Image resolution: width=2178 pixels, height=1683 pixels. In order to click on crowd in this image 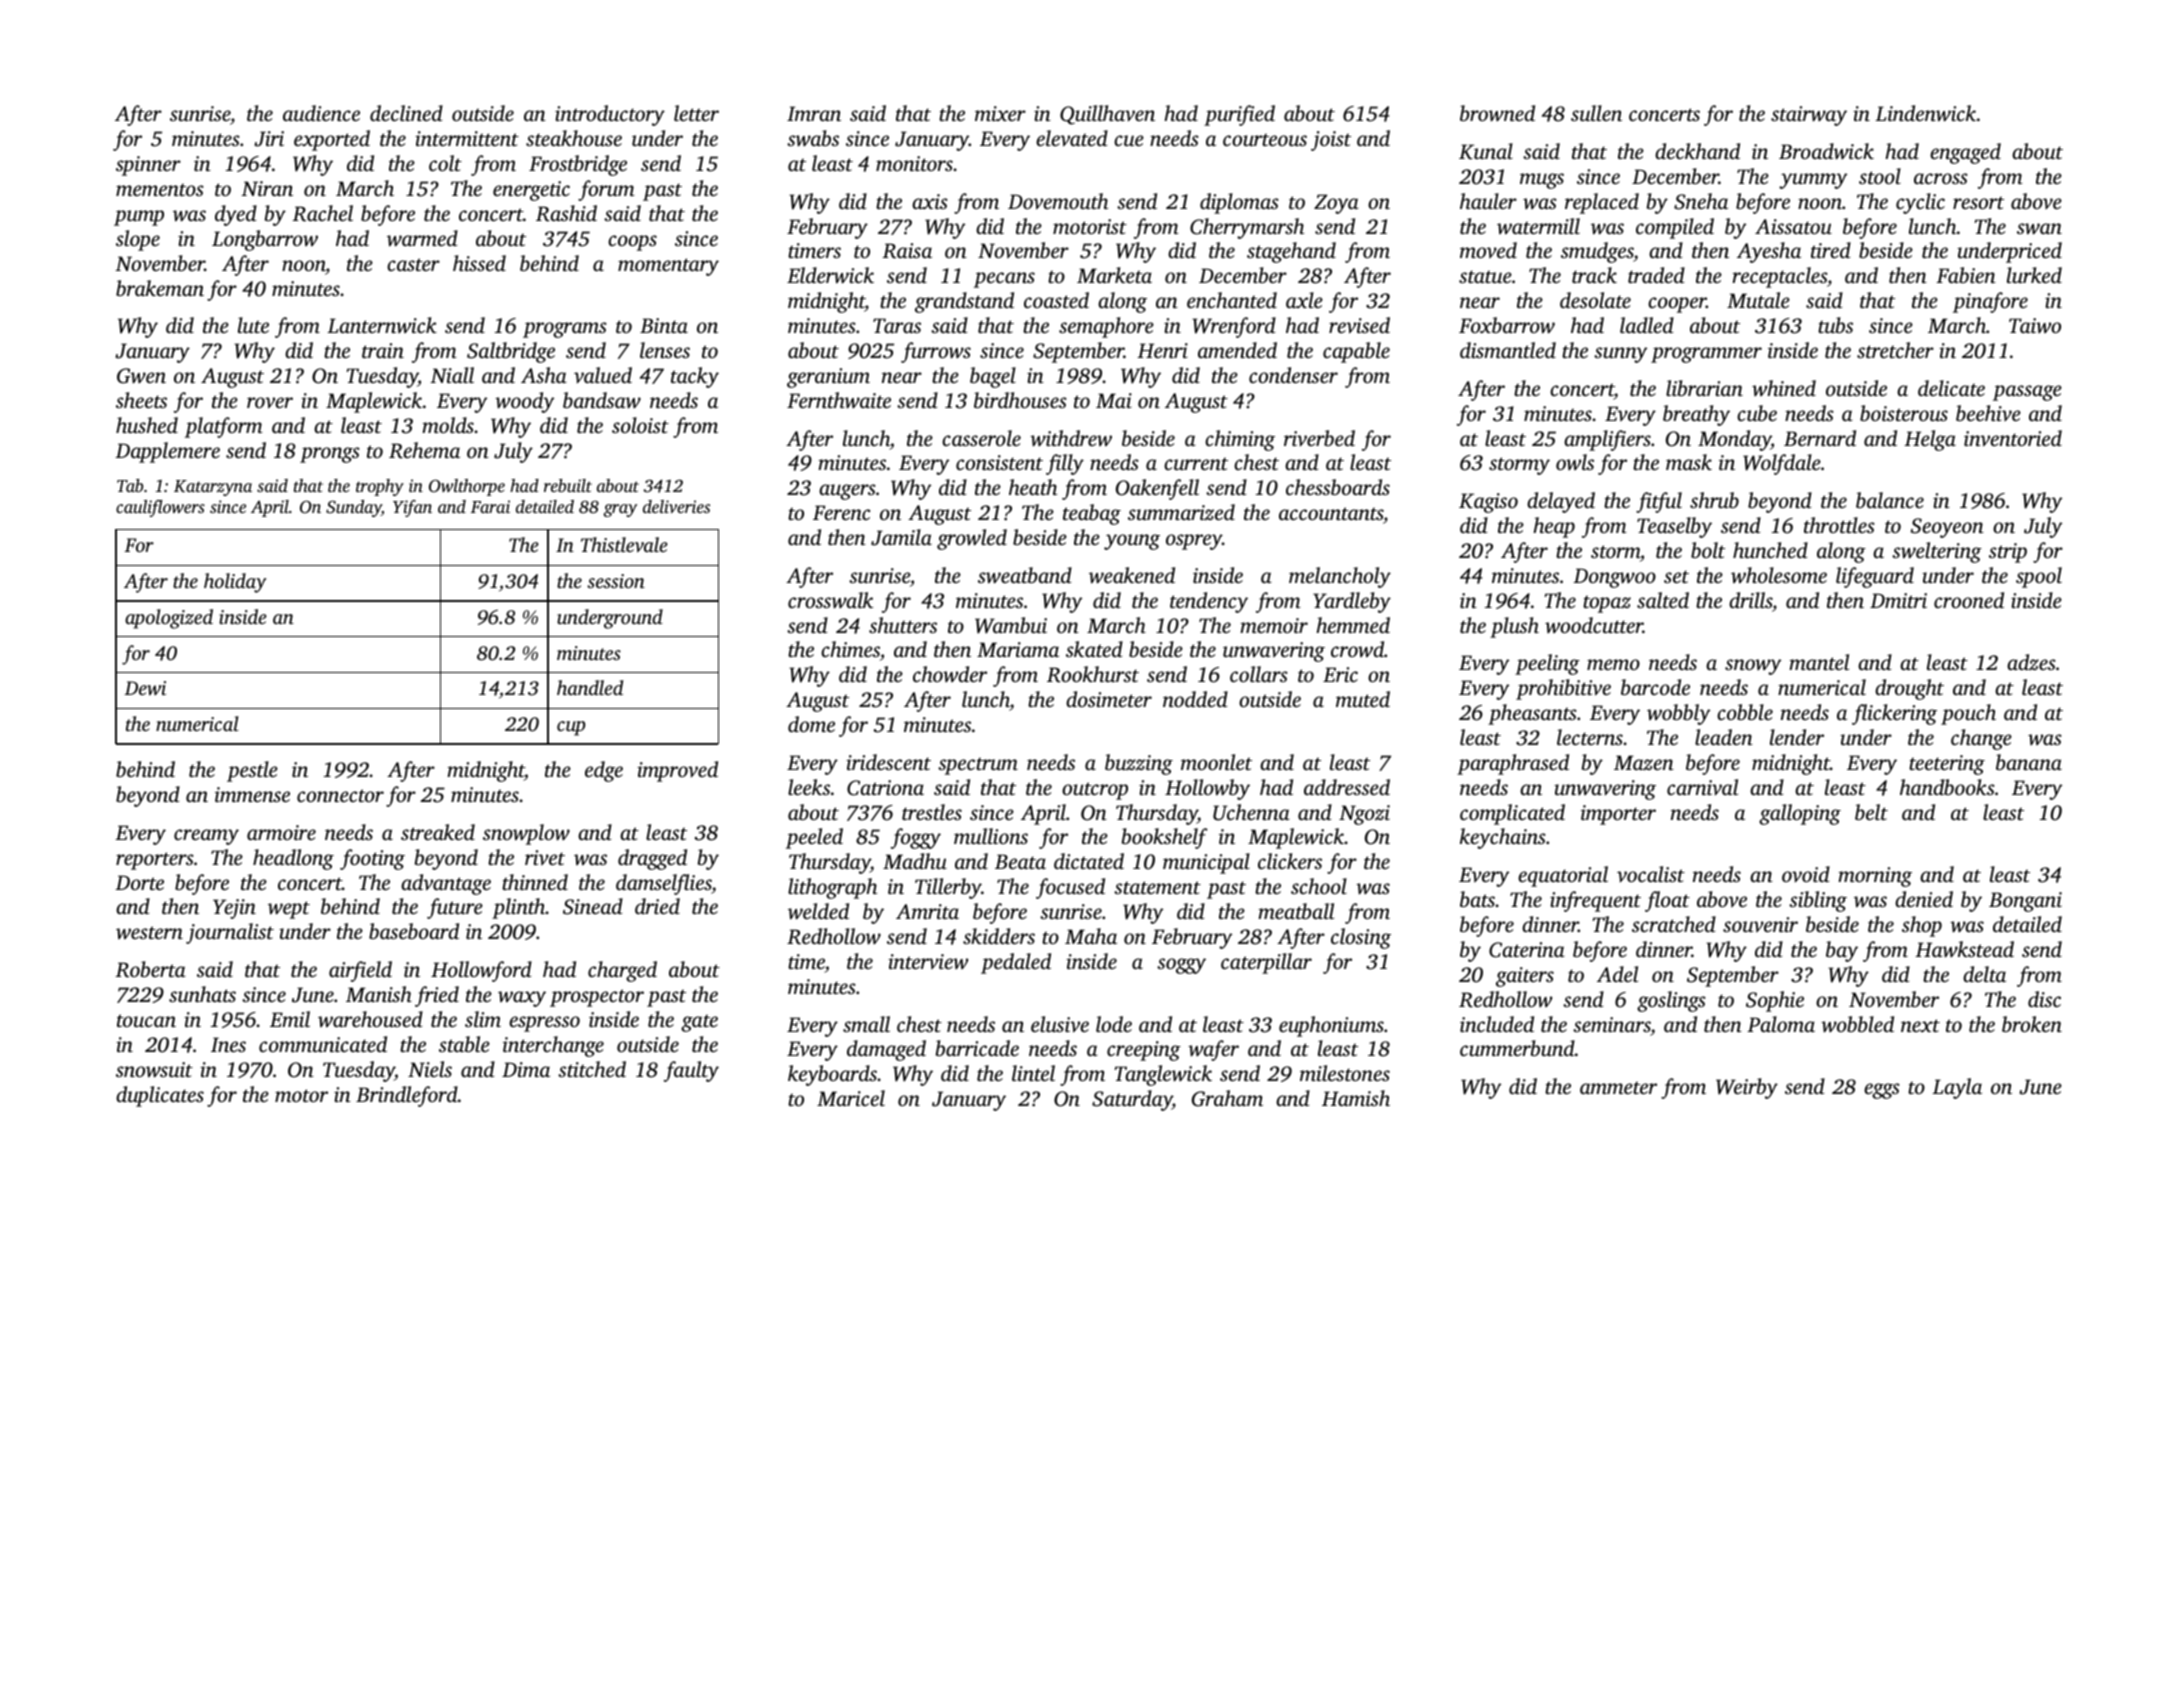, I will do `click(1357, 649)`.
